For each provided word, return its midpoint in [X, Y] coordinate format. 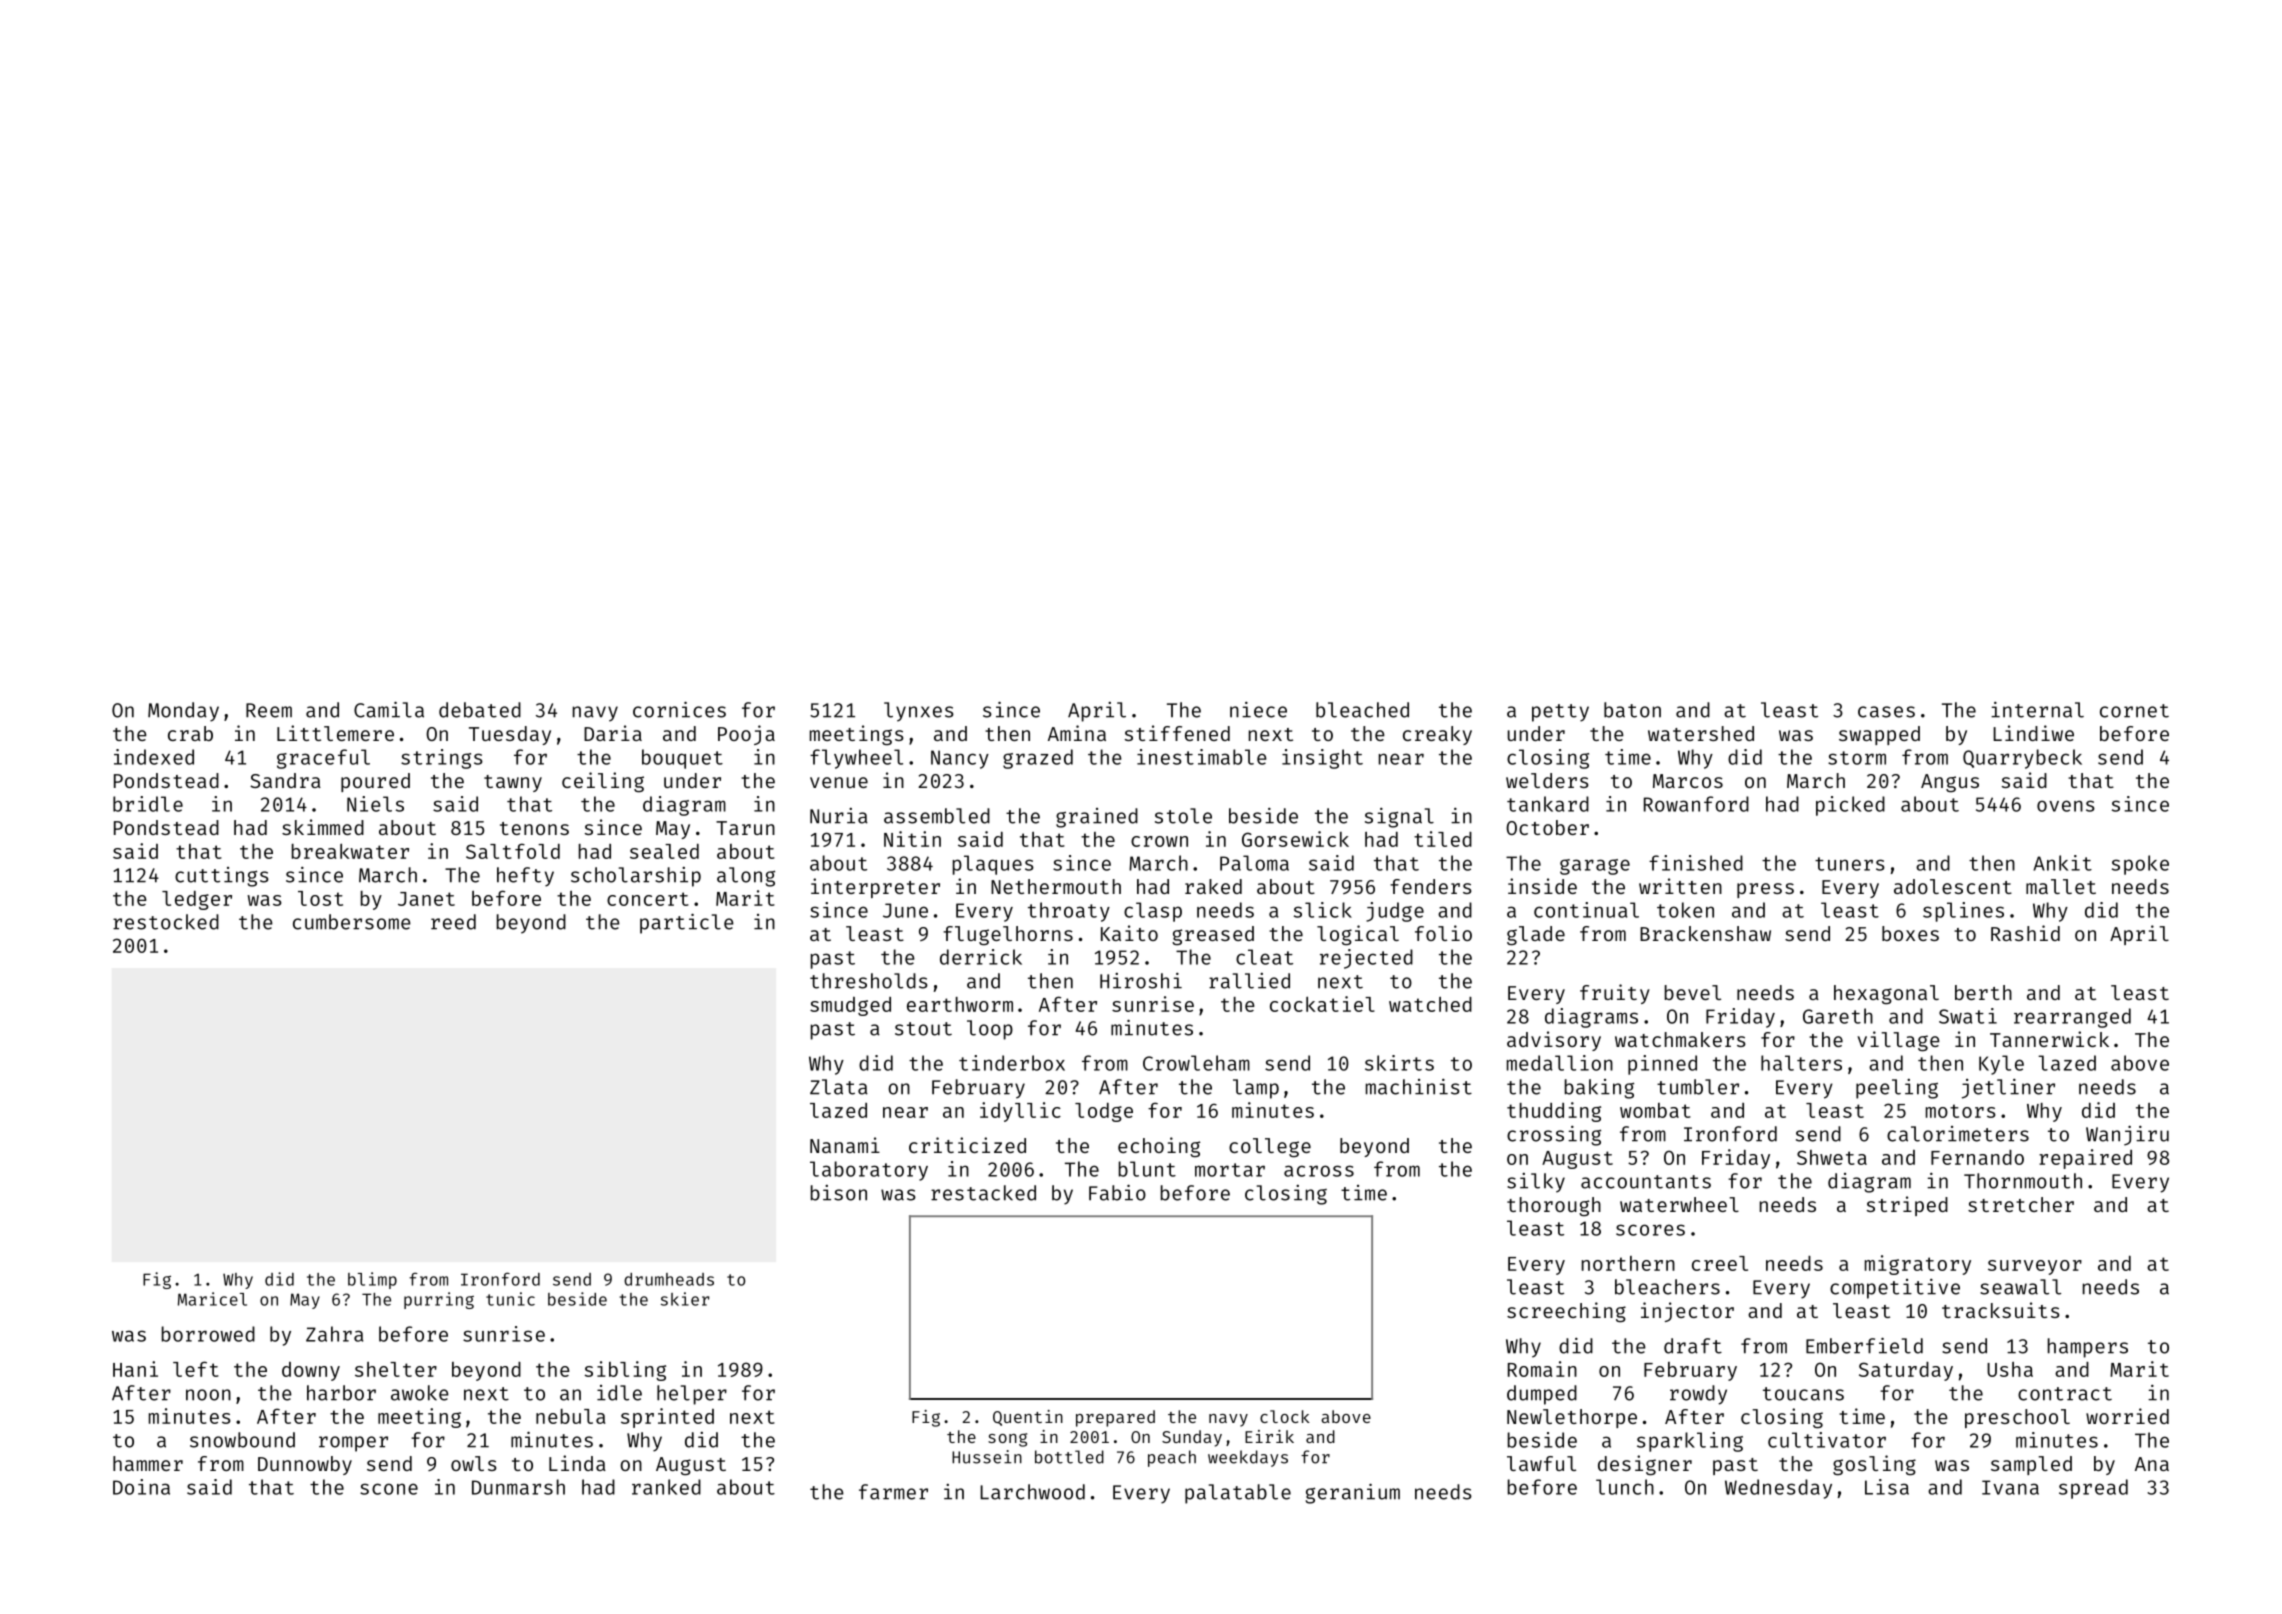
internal [2037, 709]
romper [353, 1444]
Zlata [839, 1087]
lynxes [919, 712]
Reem [269, 710]
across [1319, 1171]
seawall [2020, 1287]
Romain [1542, 1369]
